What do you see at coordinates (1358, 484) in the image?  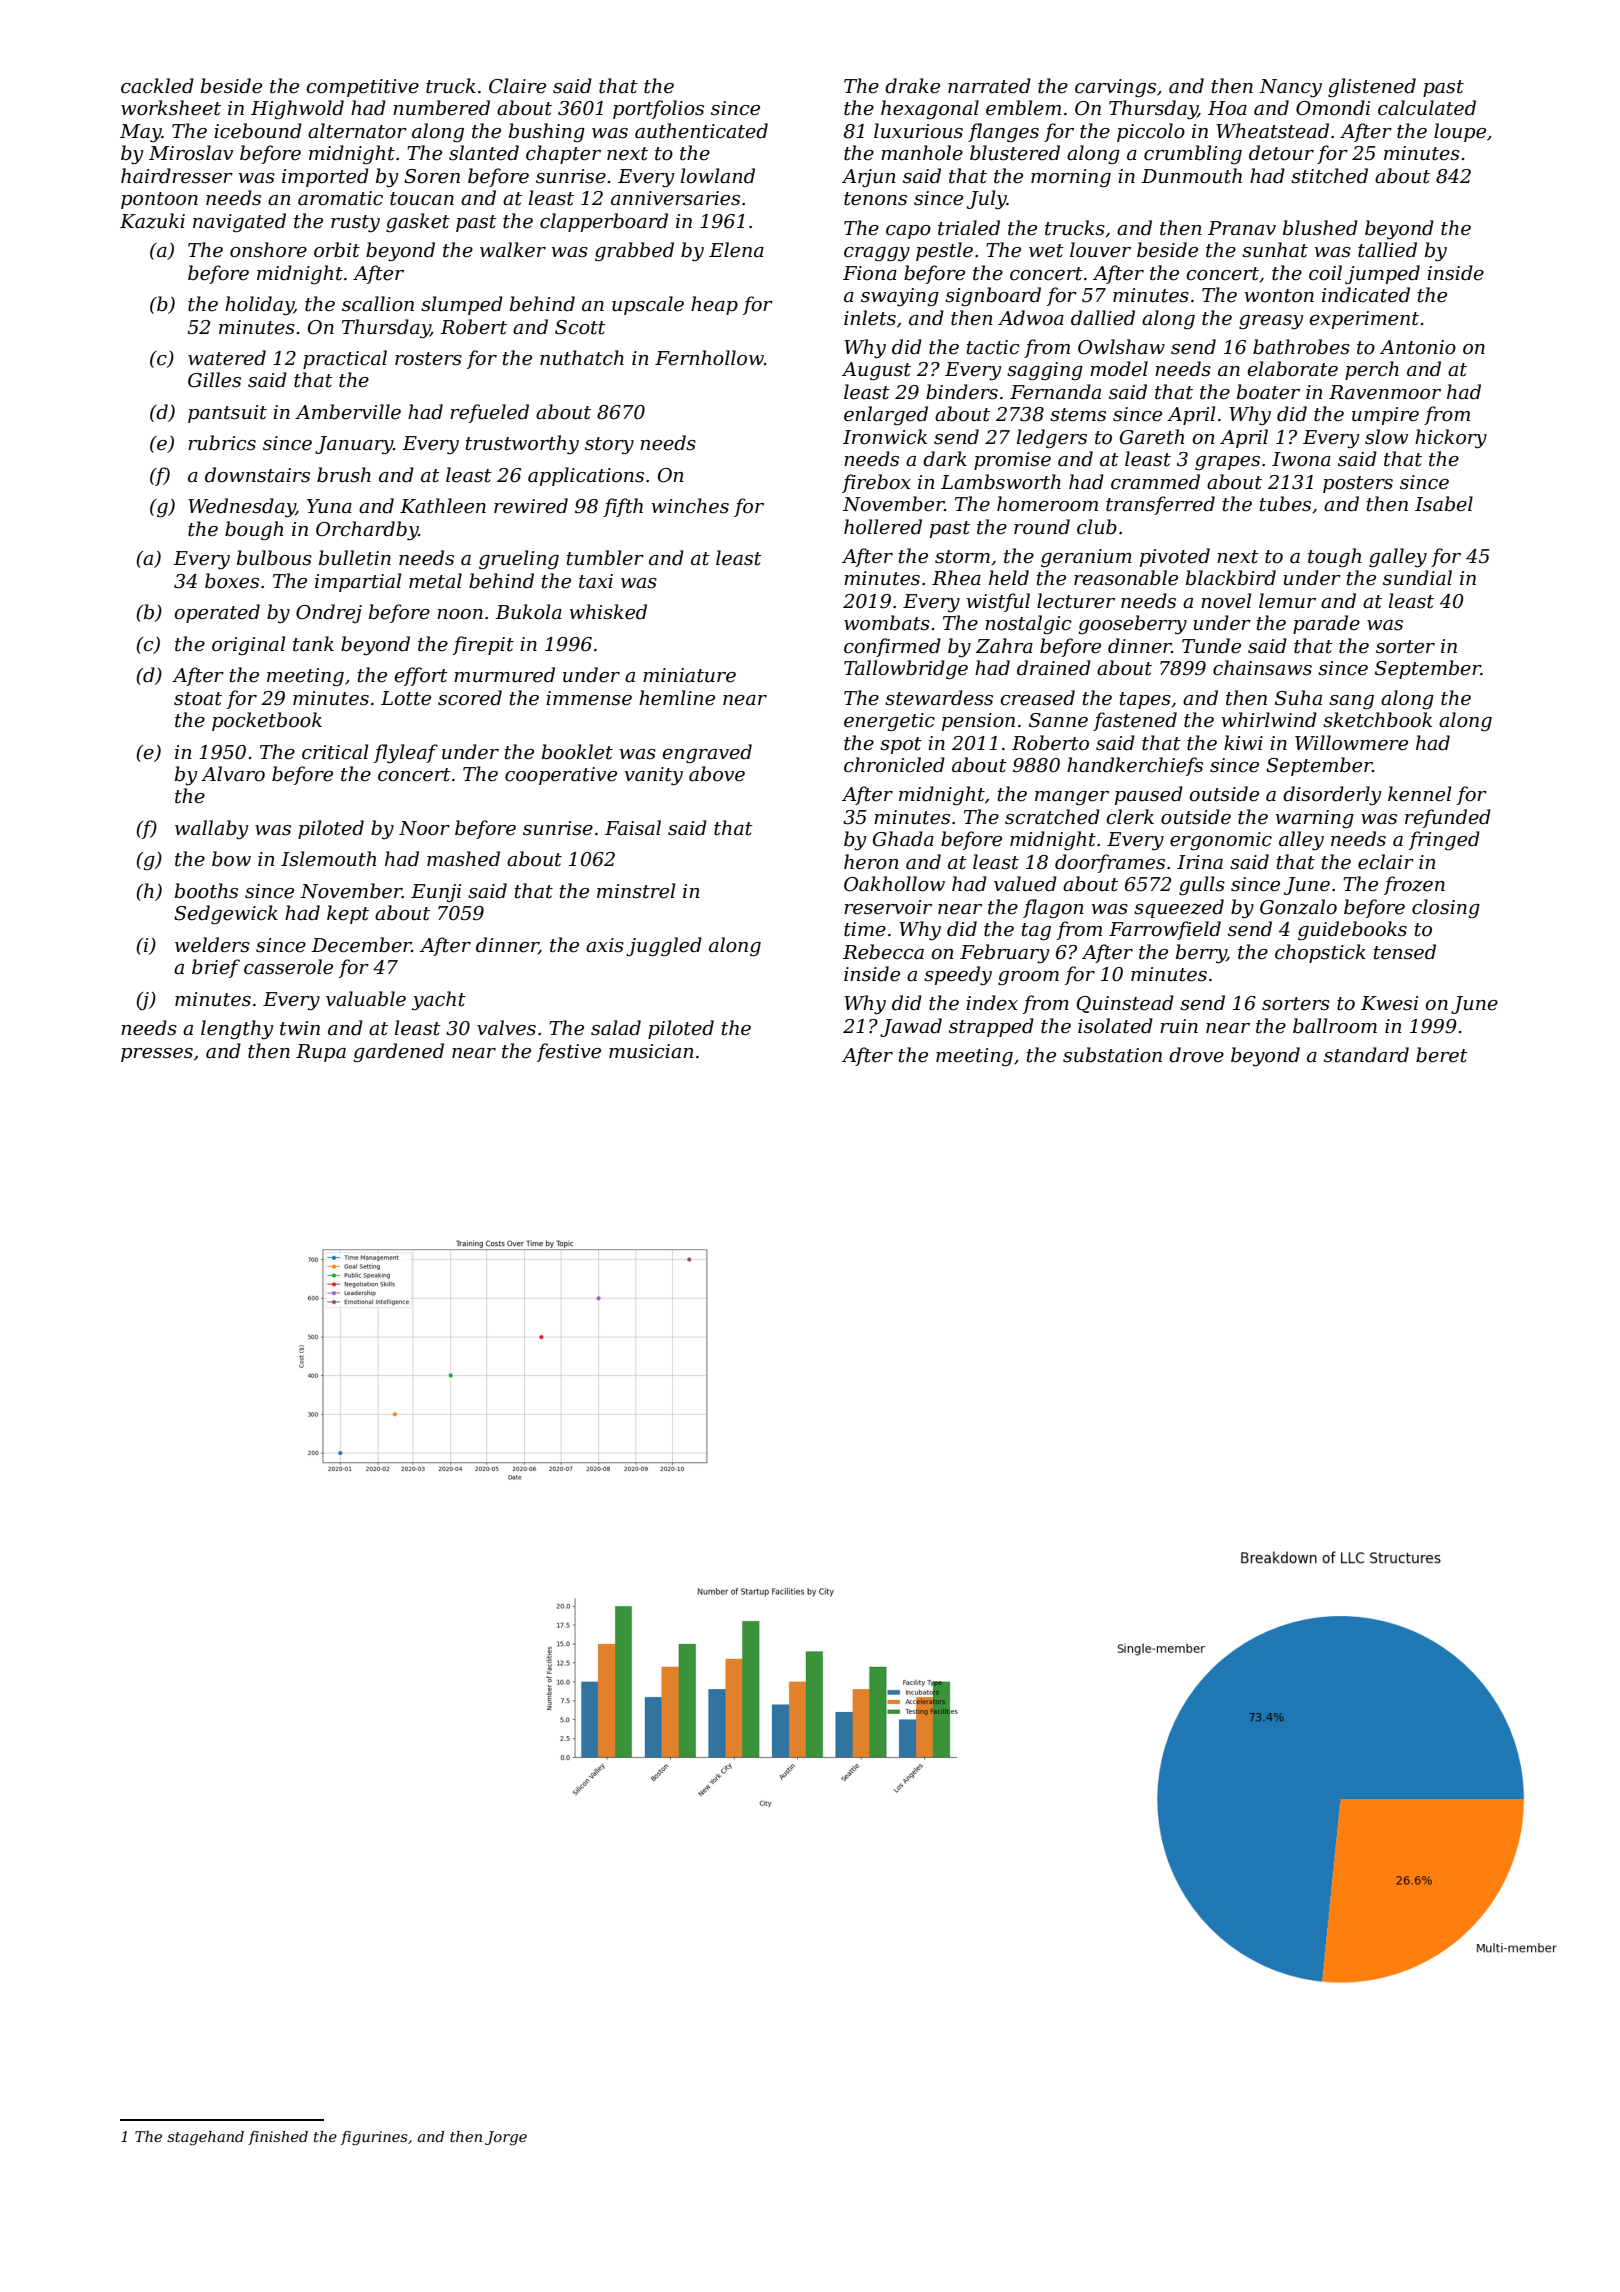 I see `posters` at bounding box center [1358, 484].
